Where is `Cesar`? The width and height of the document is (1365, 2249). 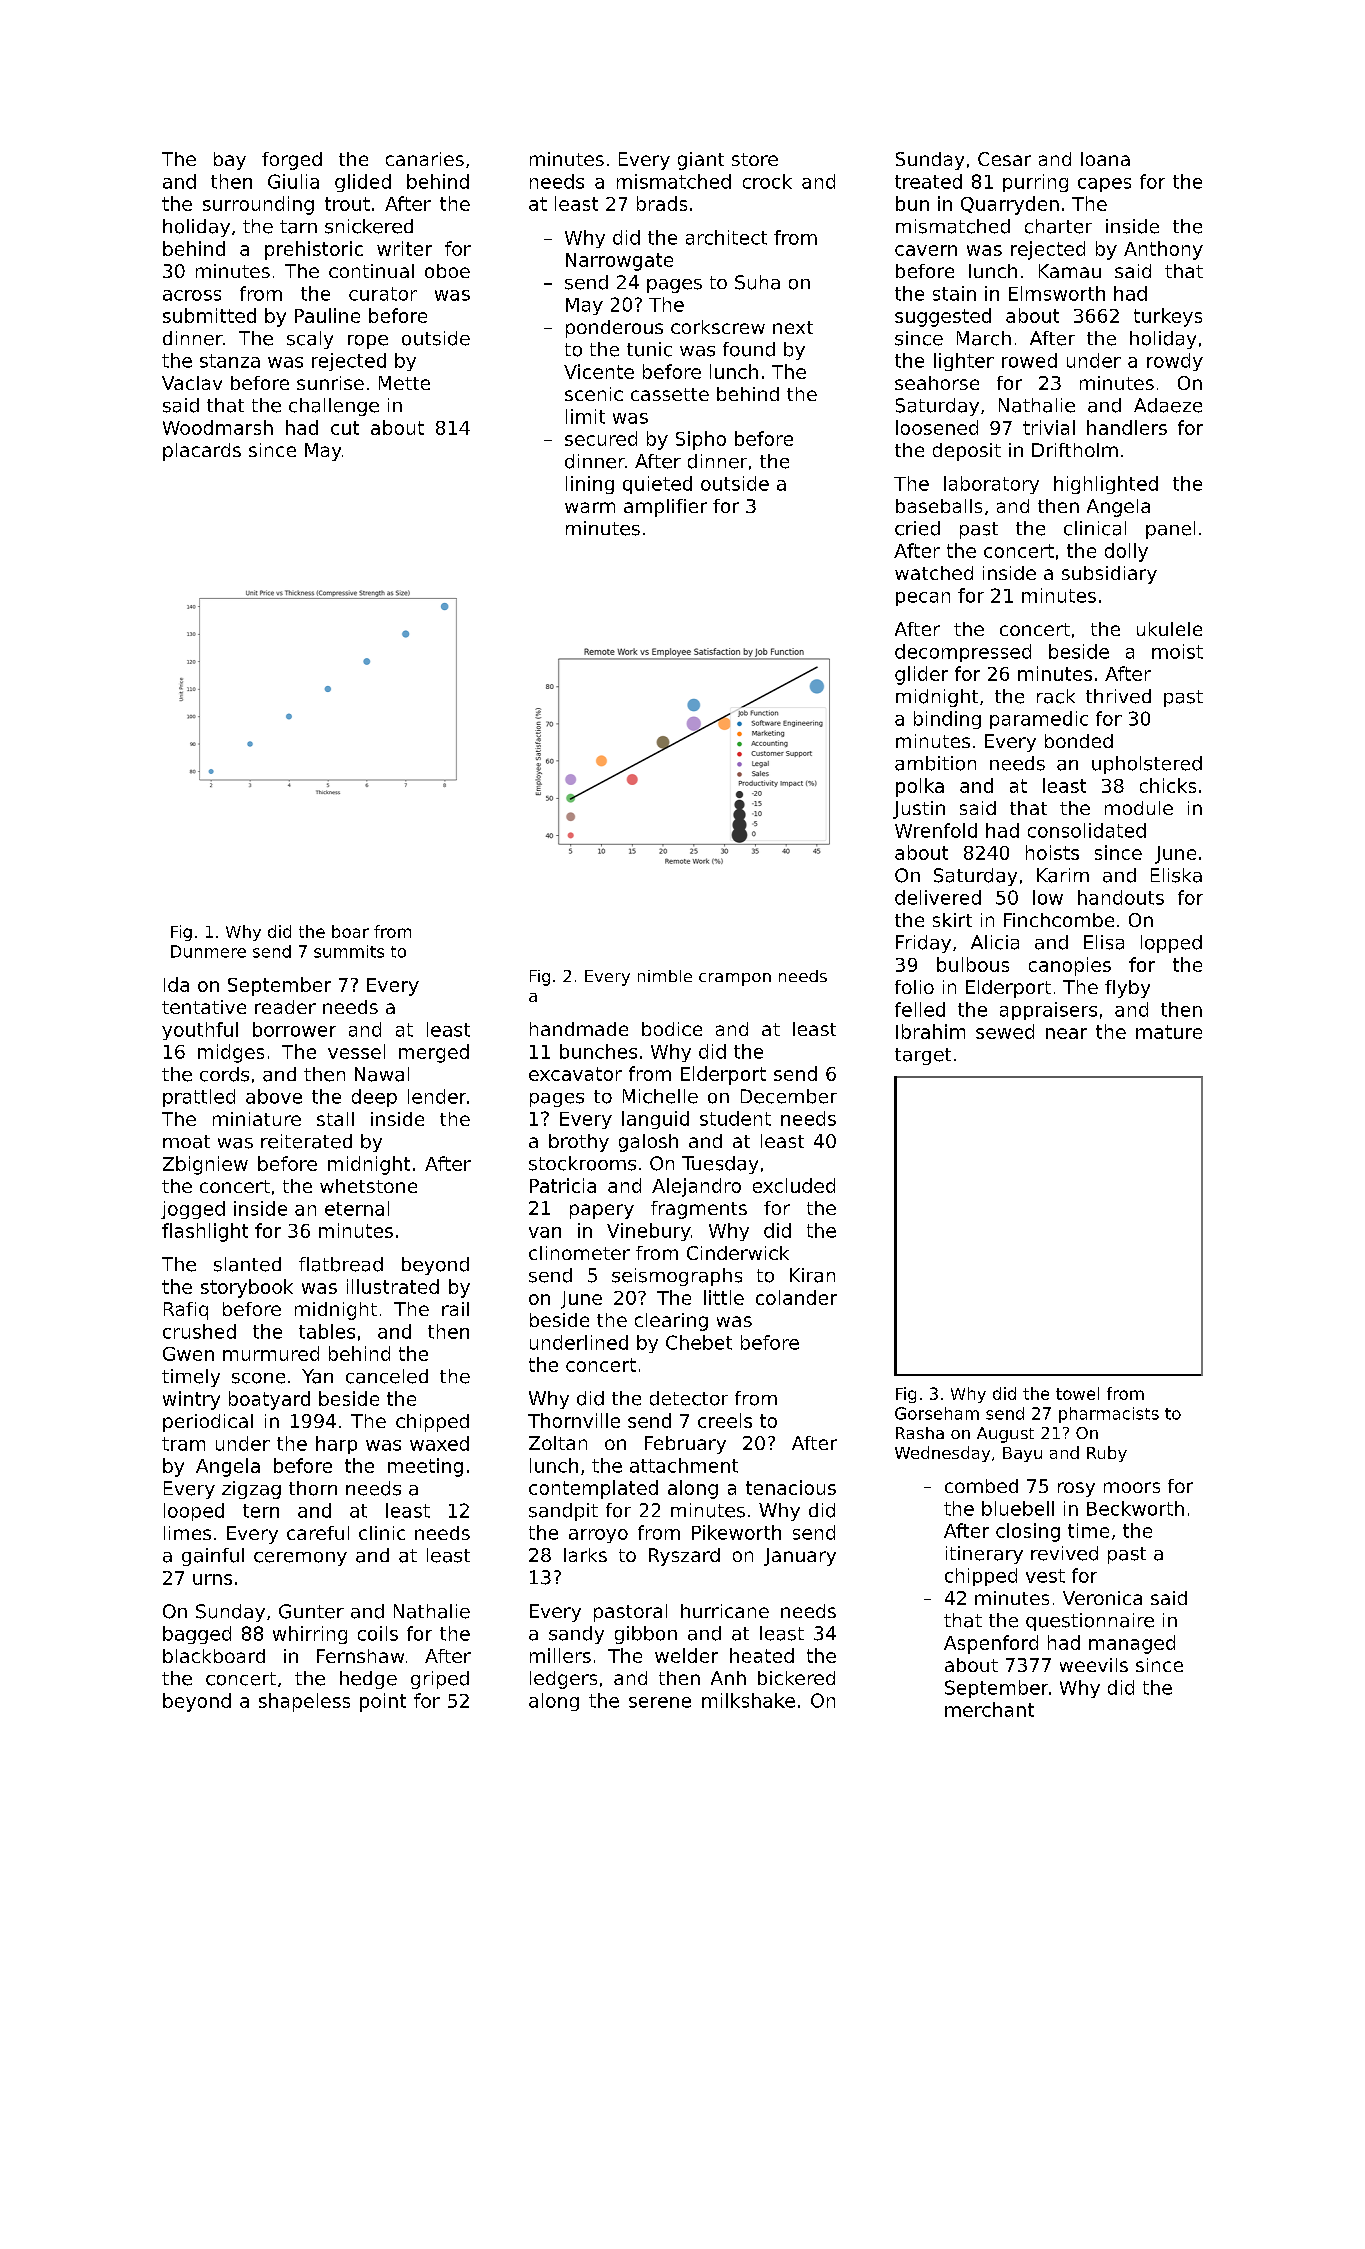 Cesar is located at coordinates (1004, 159).
